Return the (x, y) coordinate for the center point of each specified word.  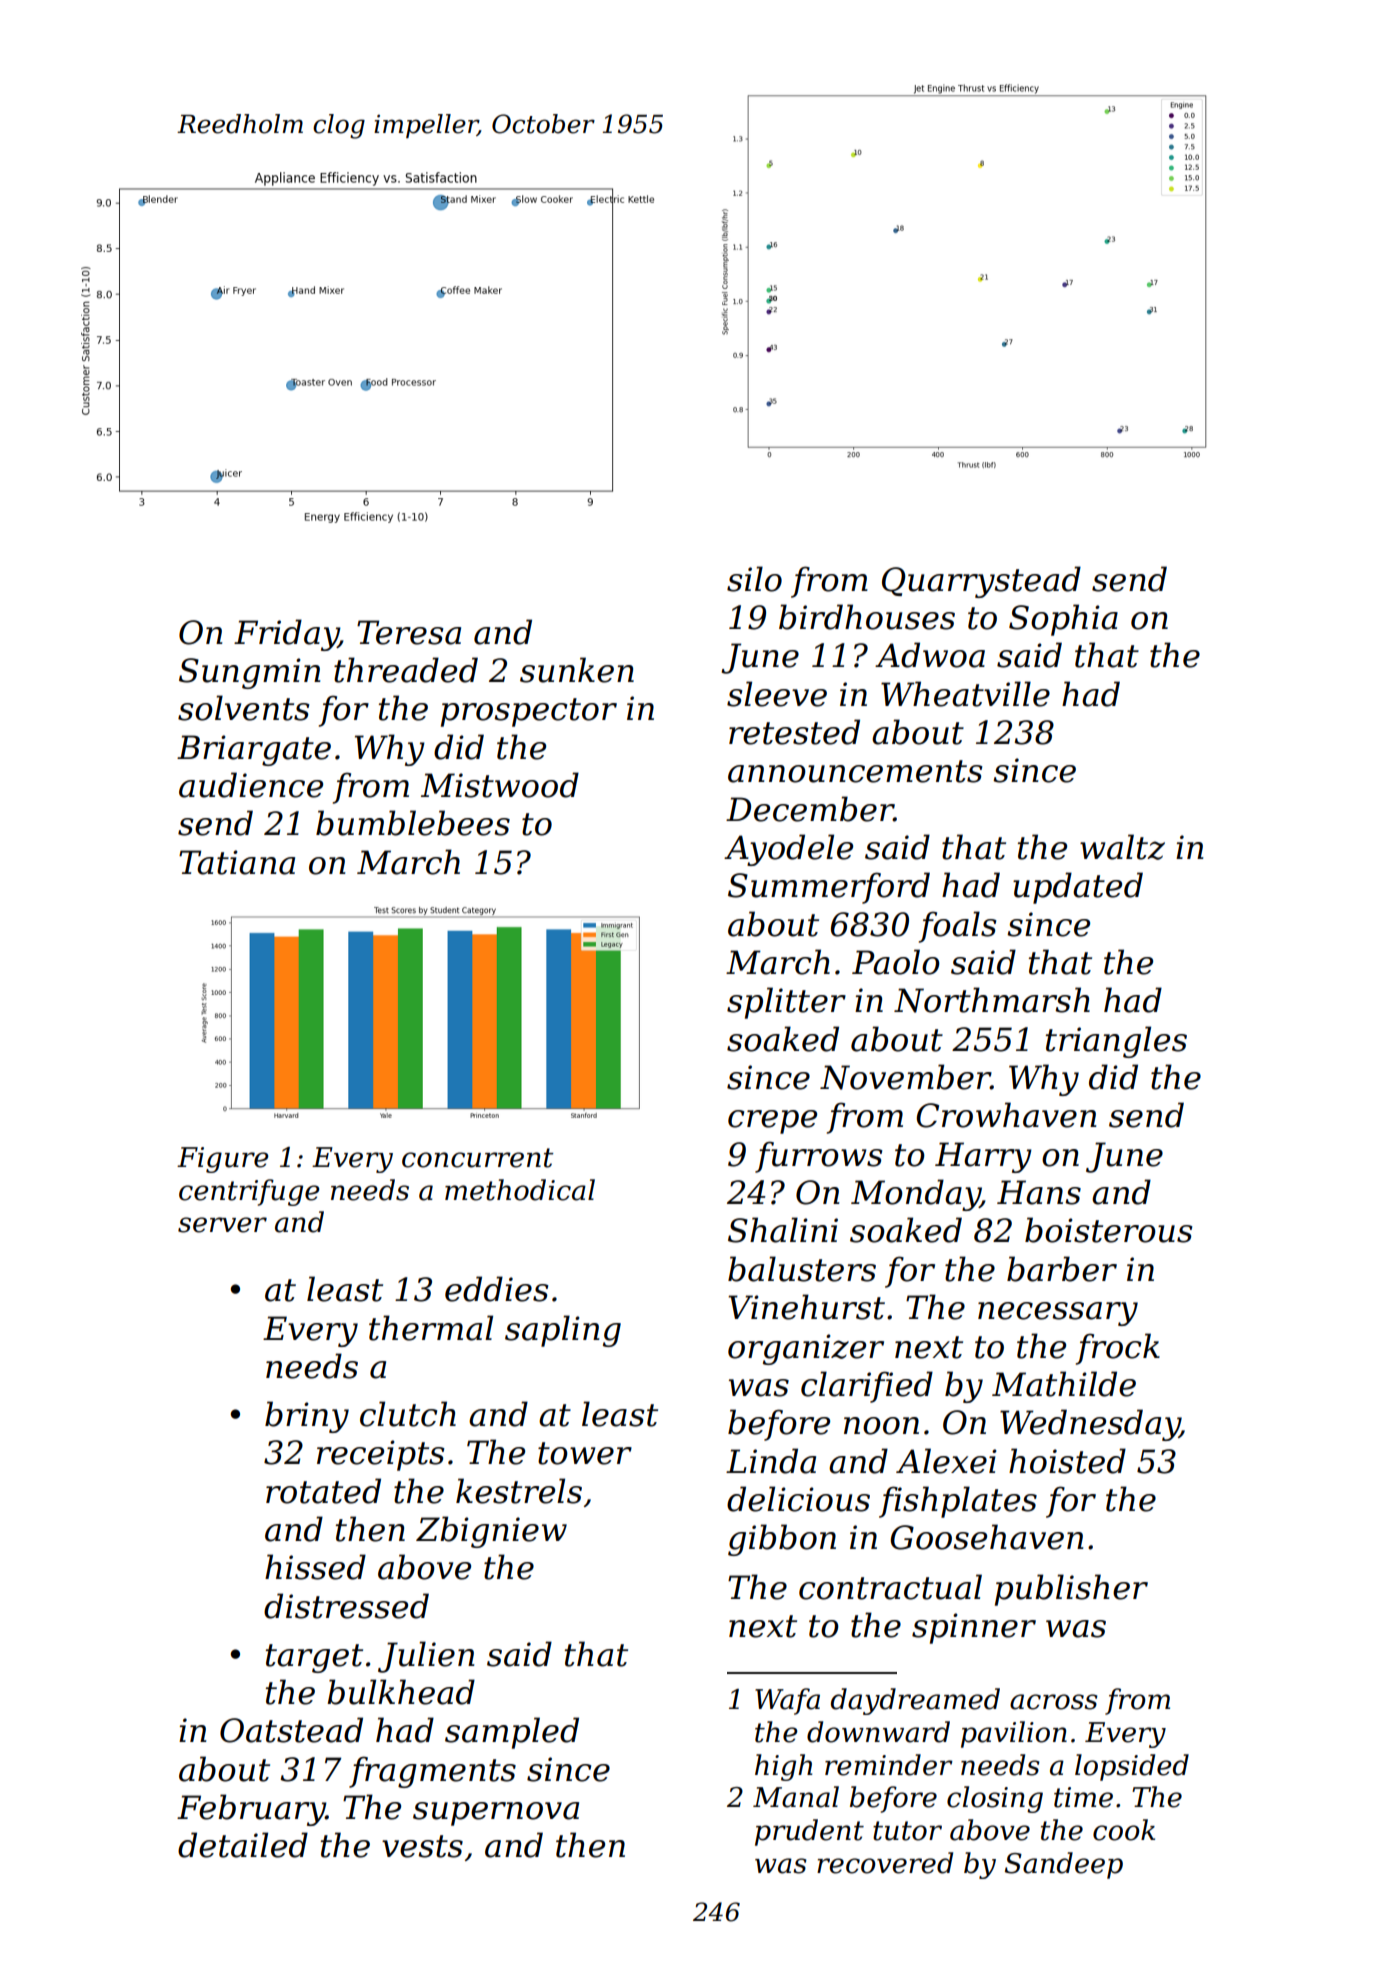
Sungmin (249, 673)
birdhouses (867, 617)
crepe (772, 1122)
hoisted (1067, 1461)
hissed (315, 1567)
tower (585, 1453)
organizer (806, 1349)
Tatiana (237, 862)
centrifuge (249, 1192)
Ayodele (788, 850)
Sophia (1063, 620)
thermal (431, 1328)
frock (1118, 1349)
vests (422, 1846)
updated (1078, 888)
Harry (983, 1157)
